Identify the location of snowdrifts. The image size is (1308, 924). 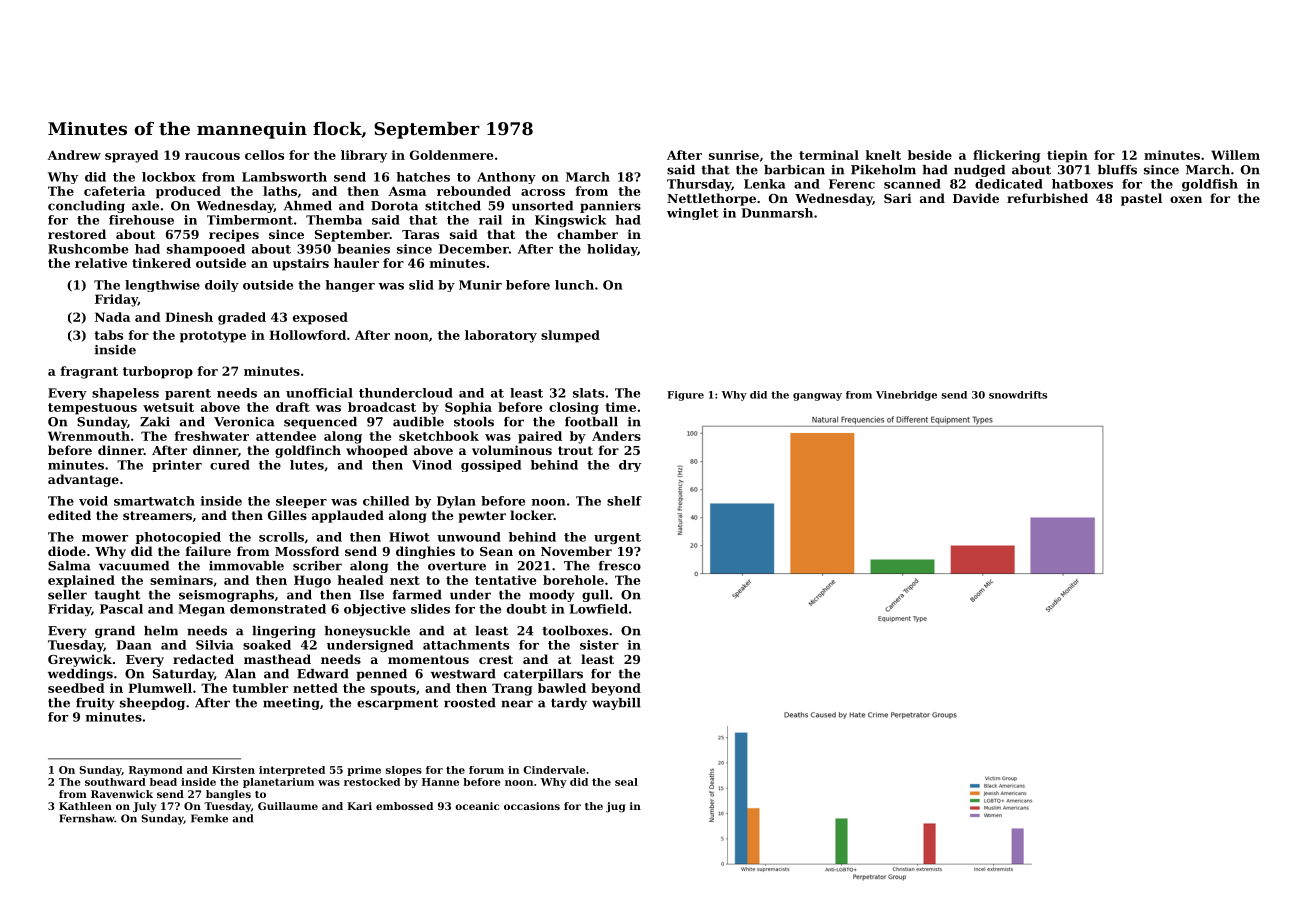
(1018, 395).
